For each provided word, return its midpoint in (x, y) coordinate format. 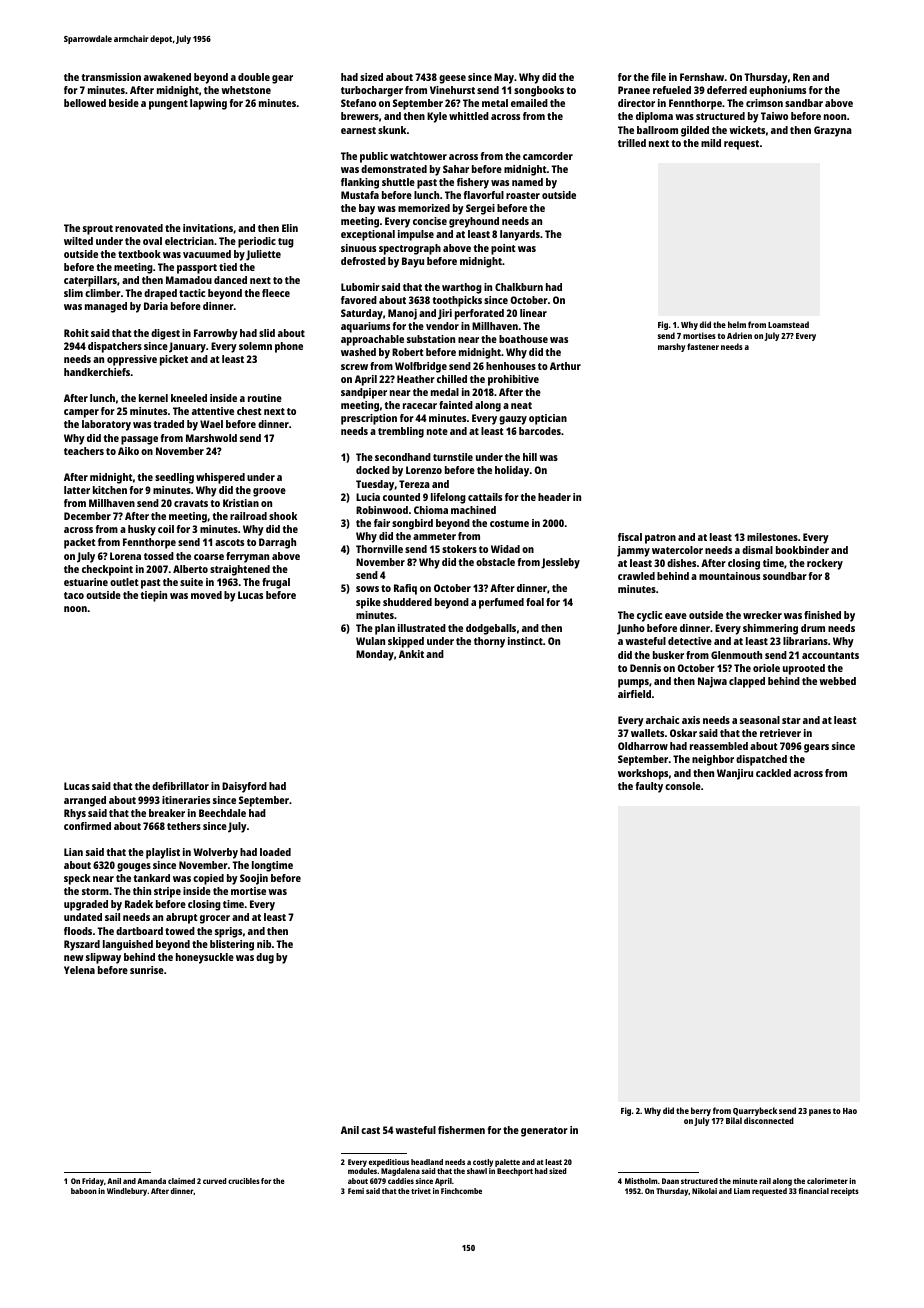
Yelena (79, 970)
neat (521, 405)
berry (701, 1111)
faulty (649, 787)
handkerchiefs (97, 372)
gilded (695, 131)
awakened (167, 77)
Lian (73, 852)
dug (265, 958)
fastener (703, 346)
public (374, 157)
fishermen (461, 1130)
